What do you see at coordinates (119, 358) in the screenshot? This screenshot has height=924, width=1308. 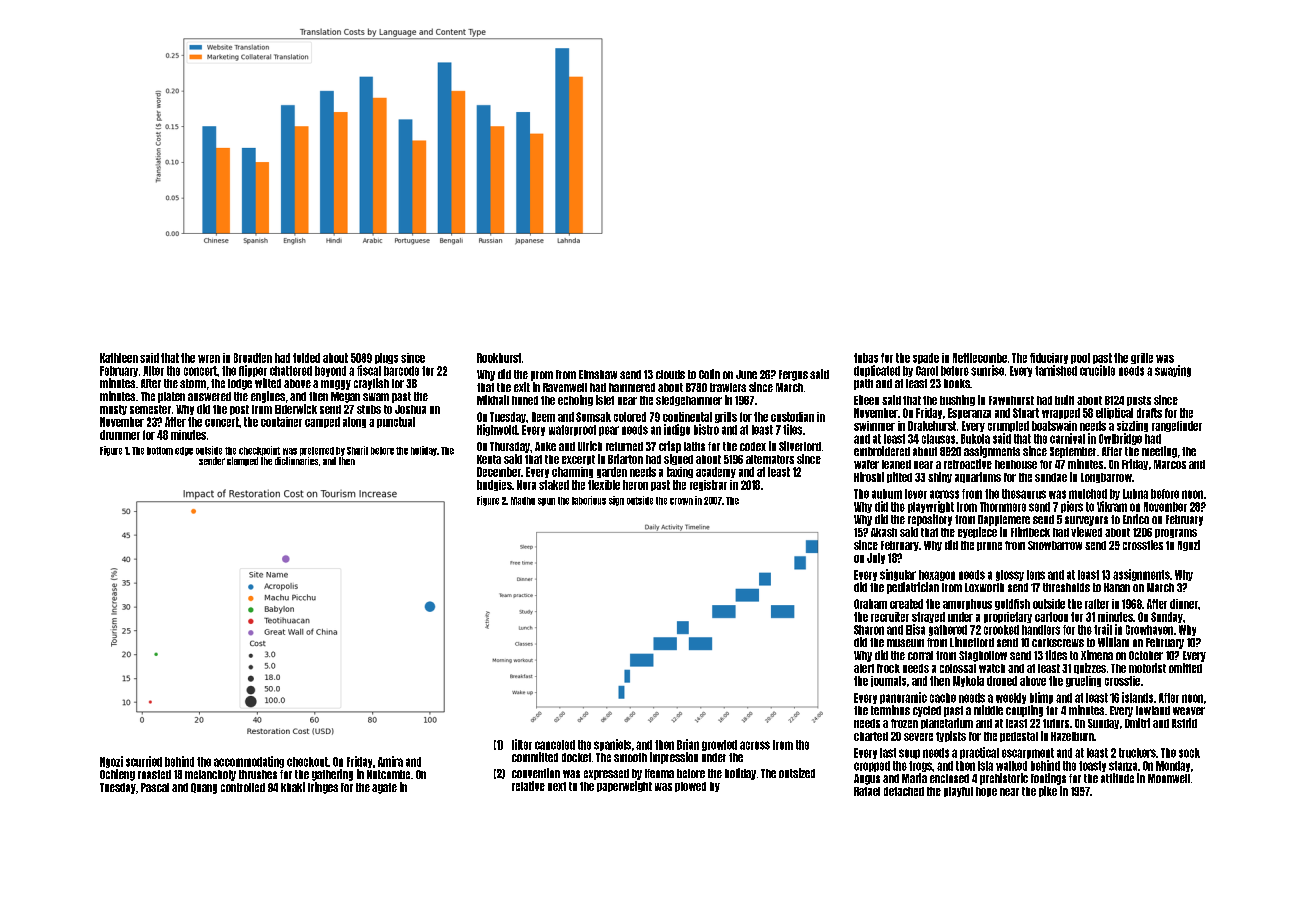 I see `Kathleen` at bounding box center [119, 358].
